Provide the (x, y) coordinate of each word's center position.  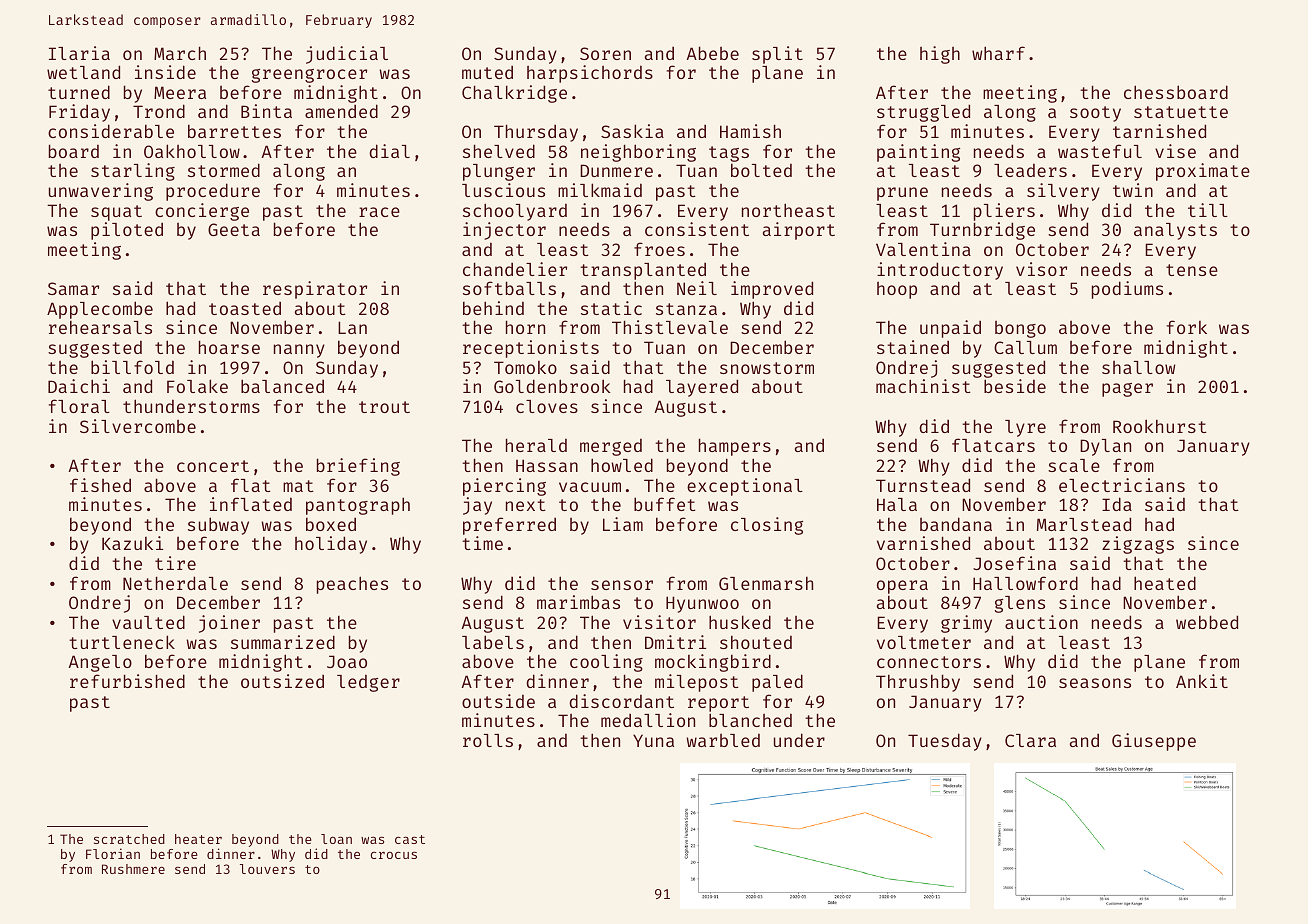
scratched (129, 839)
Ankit (1202, 681)
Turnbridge (982, 231)
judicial (347, 55)
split (777, 55)
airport (799, 231)
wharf (998, 53)
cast (410, 839)
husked (740, 622)
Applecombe (100, 310)
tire (175, 563)
